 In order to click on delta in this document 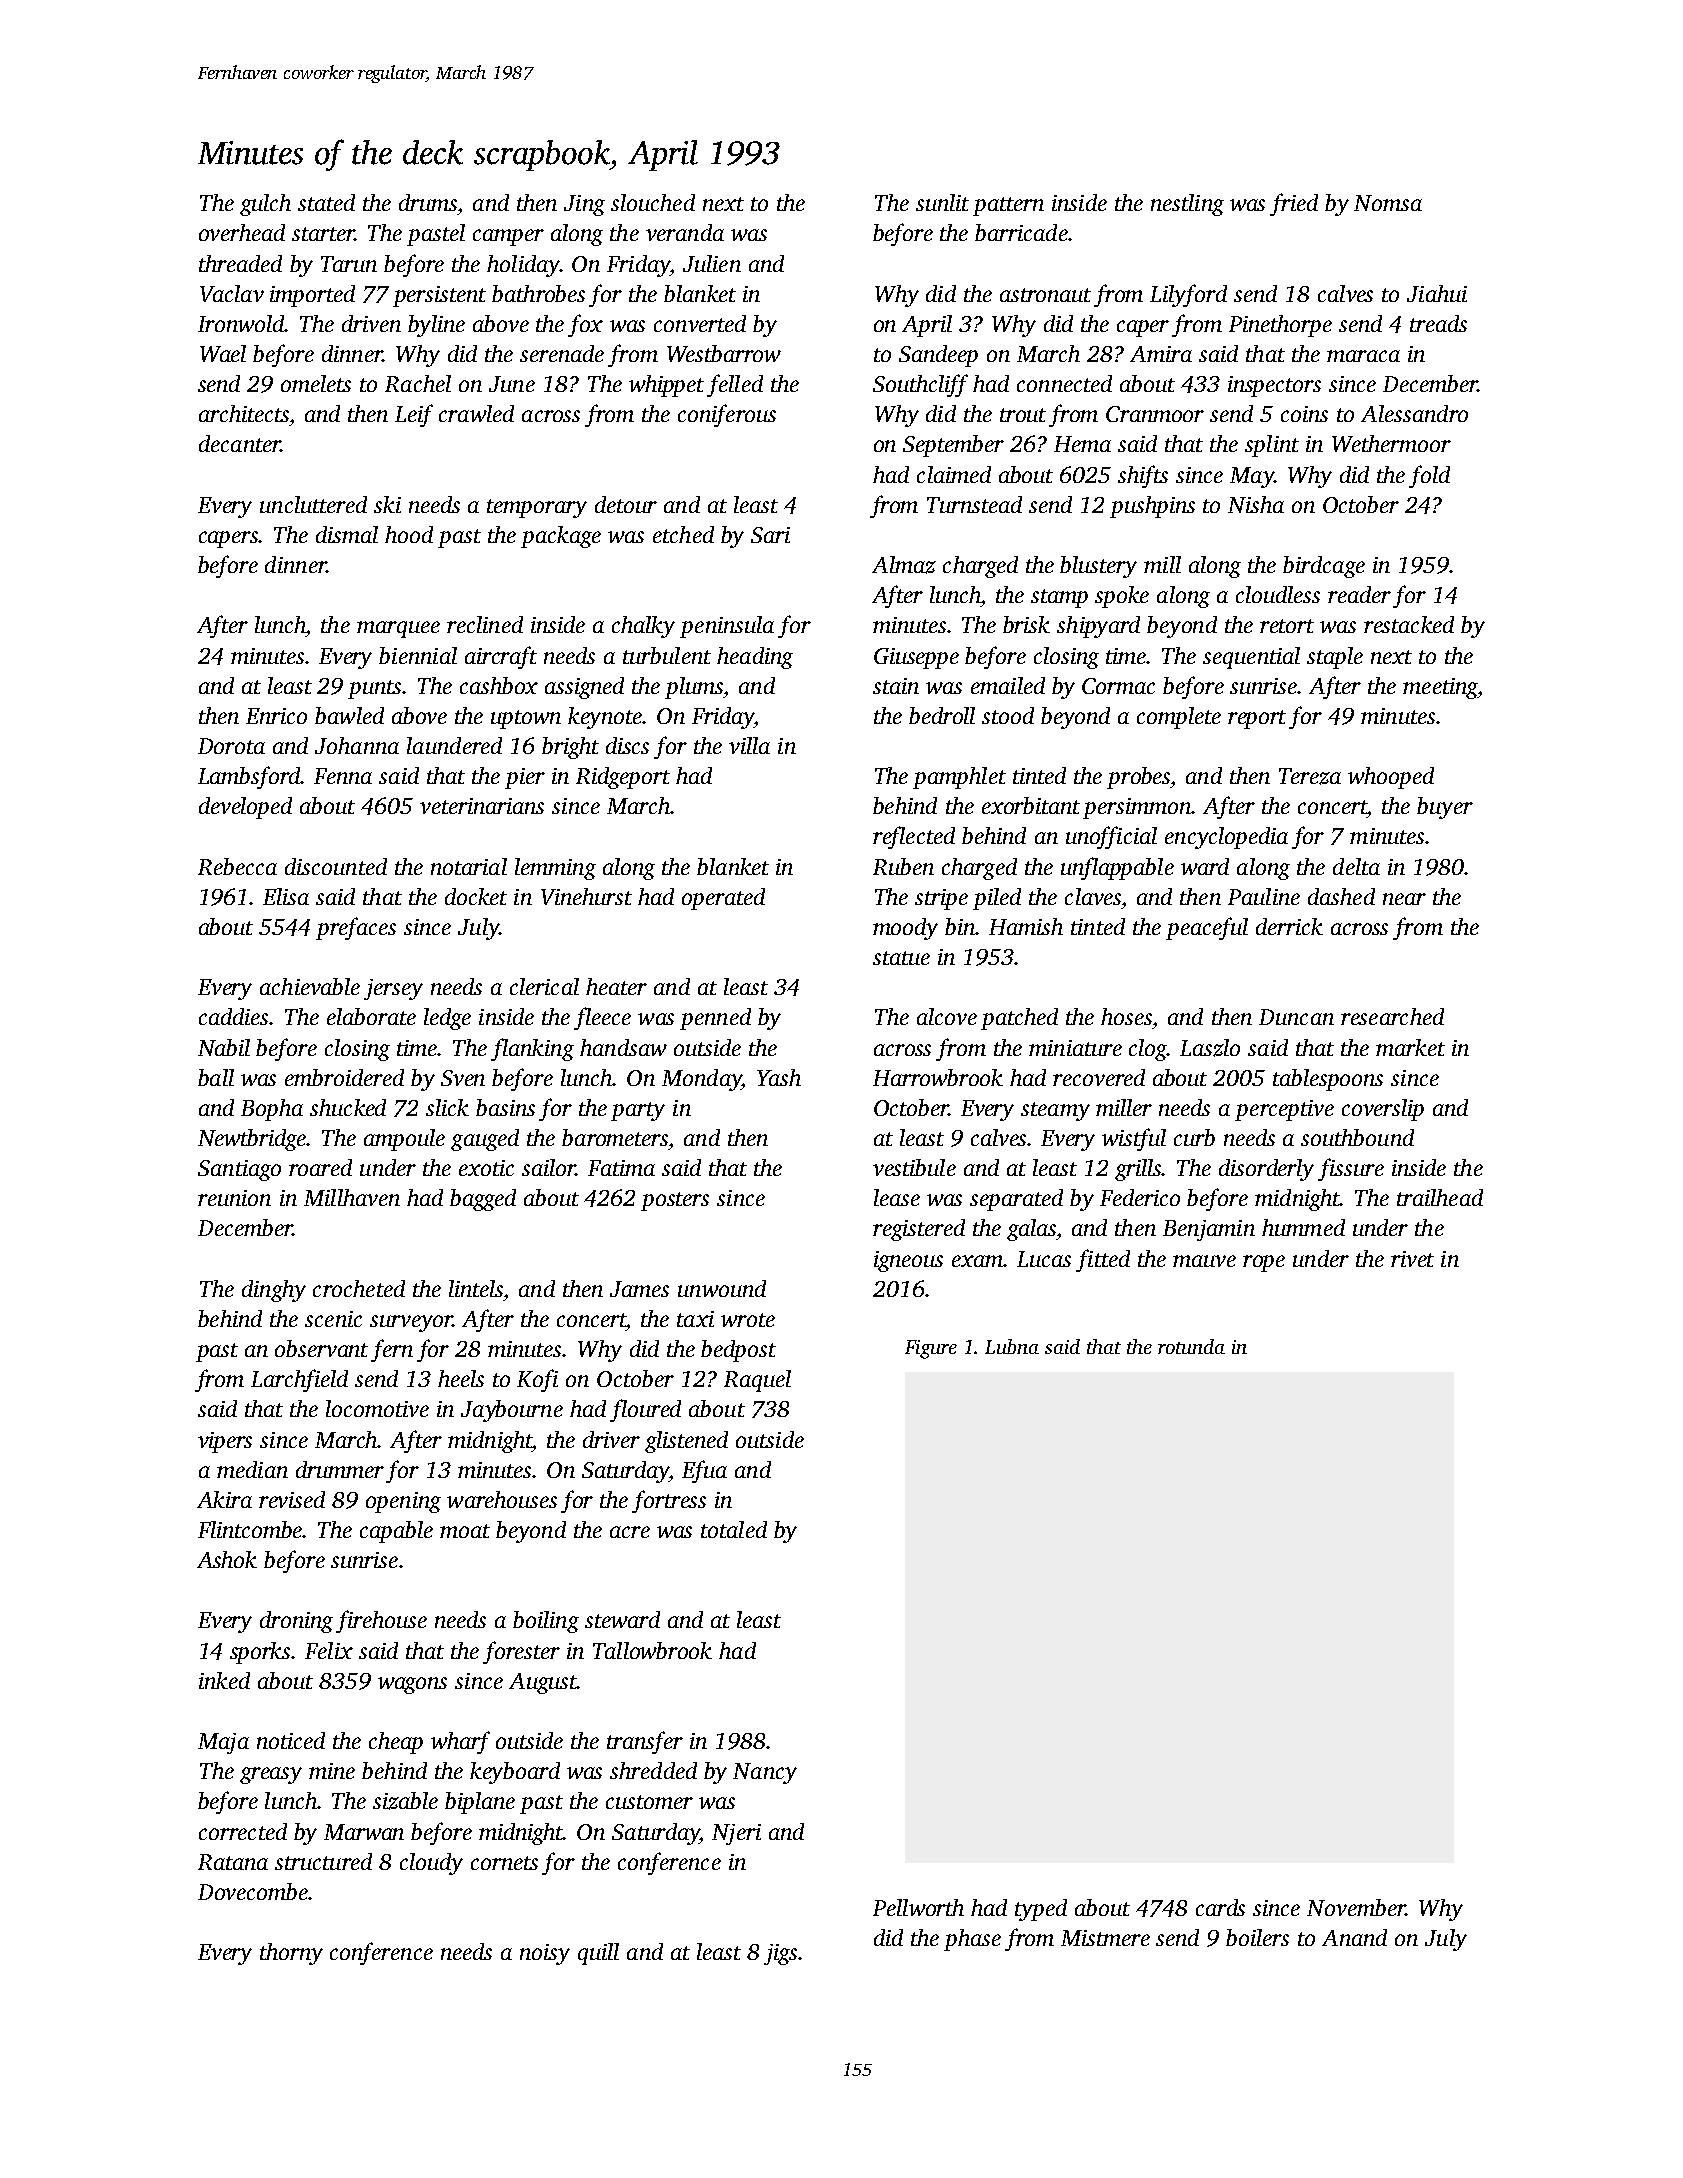, I will do `click(1356, 866)`.
